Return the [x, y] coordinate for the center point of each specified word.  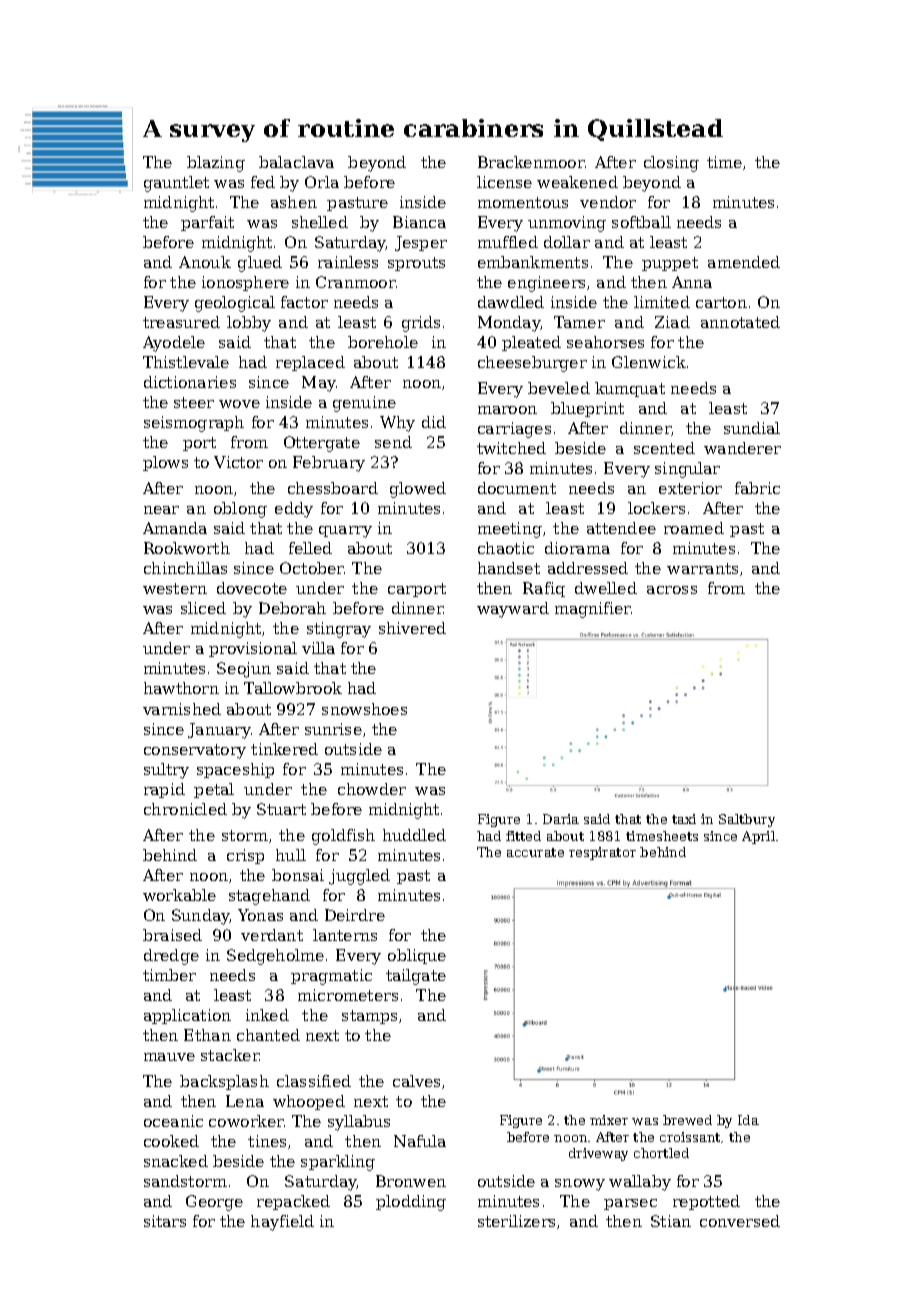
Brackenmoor [531, 162]
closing [671, 164]
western [175, 588]
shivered [412, 628]
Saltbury [747, 820]
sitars [165, 1221]
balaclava [296, 162]
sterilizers [516, 1221]
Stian [671, 1221]
